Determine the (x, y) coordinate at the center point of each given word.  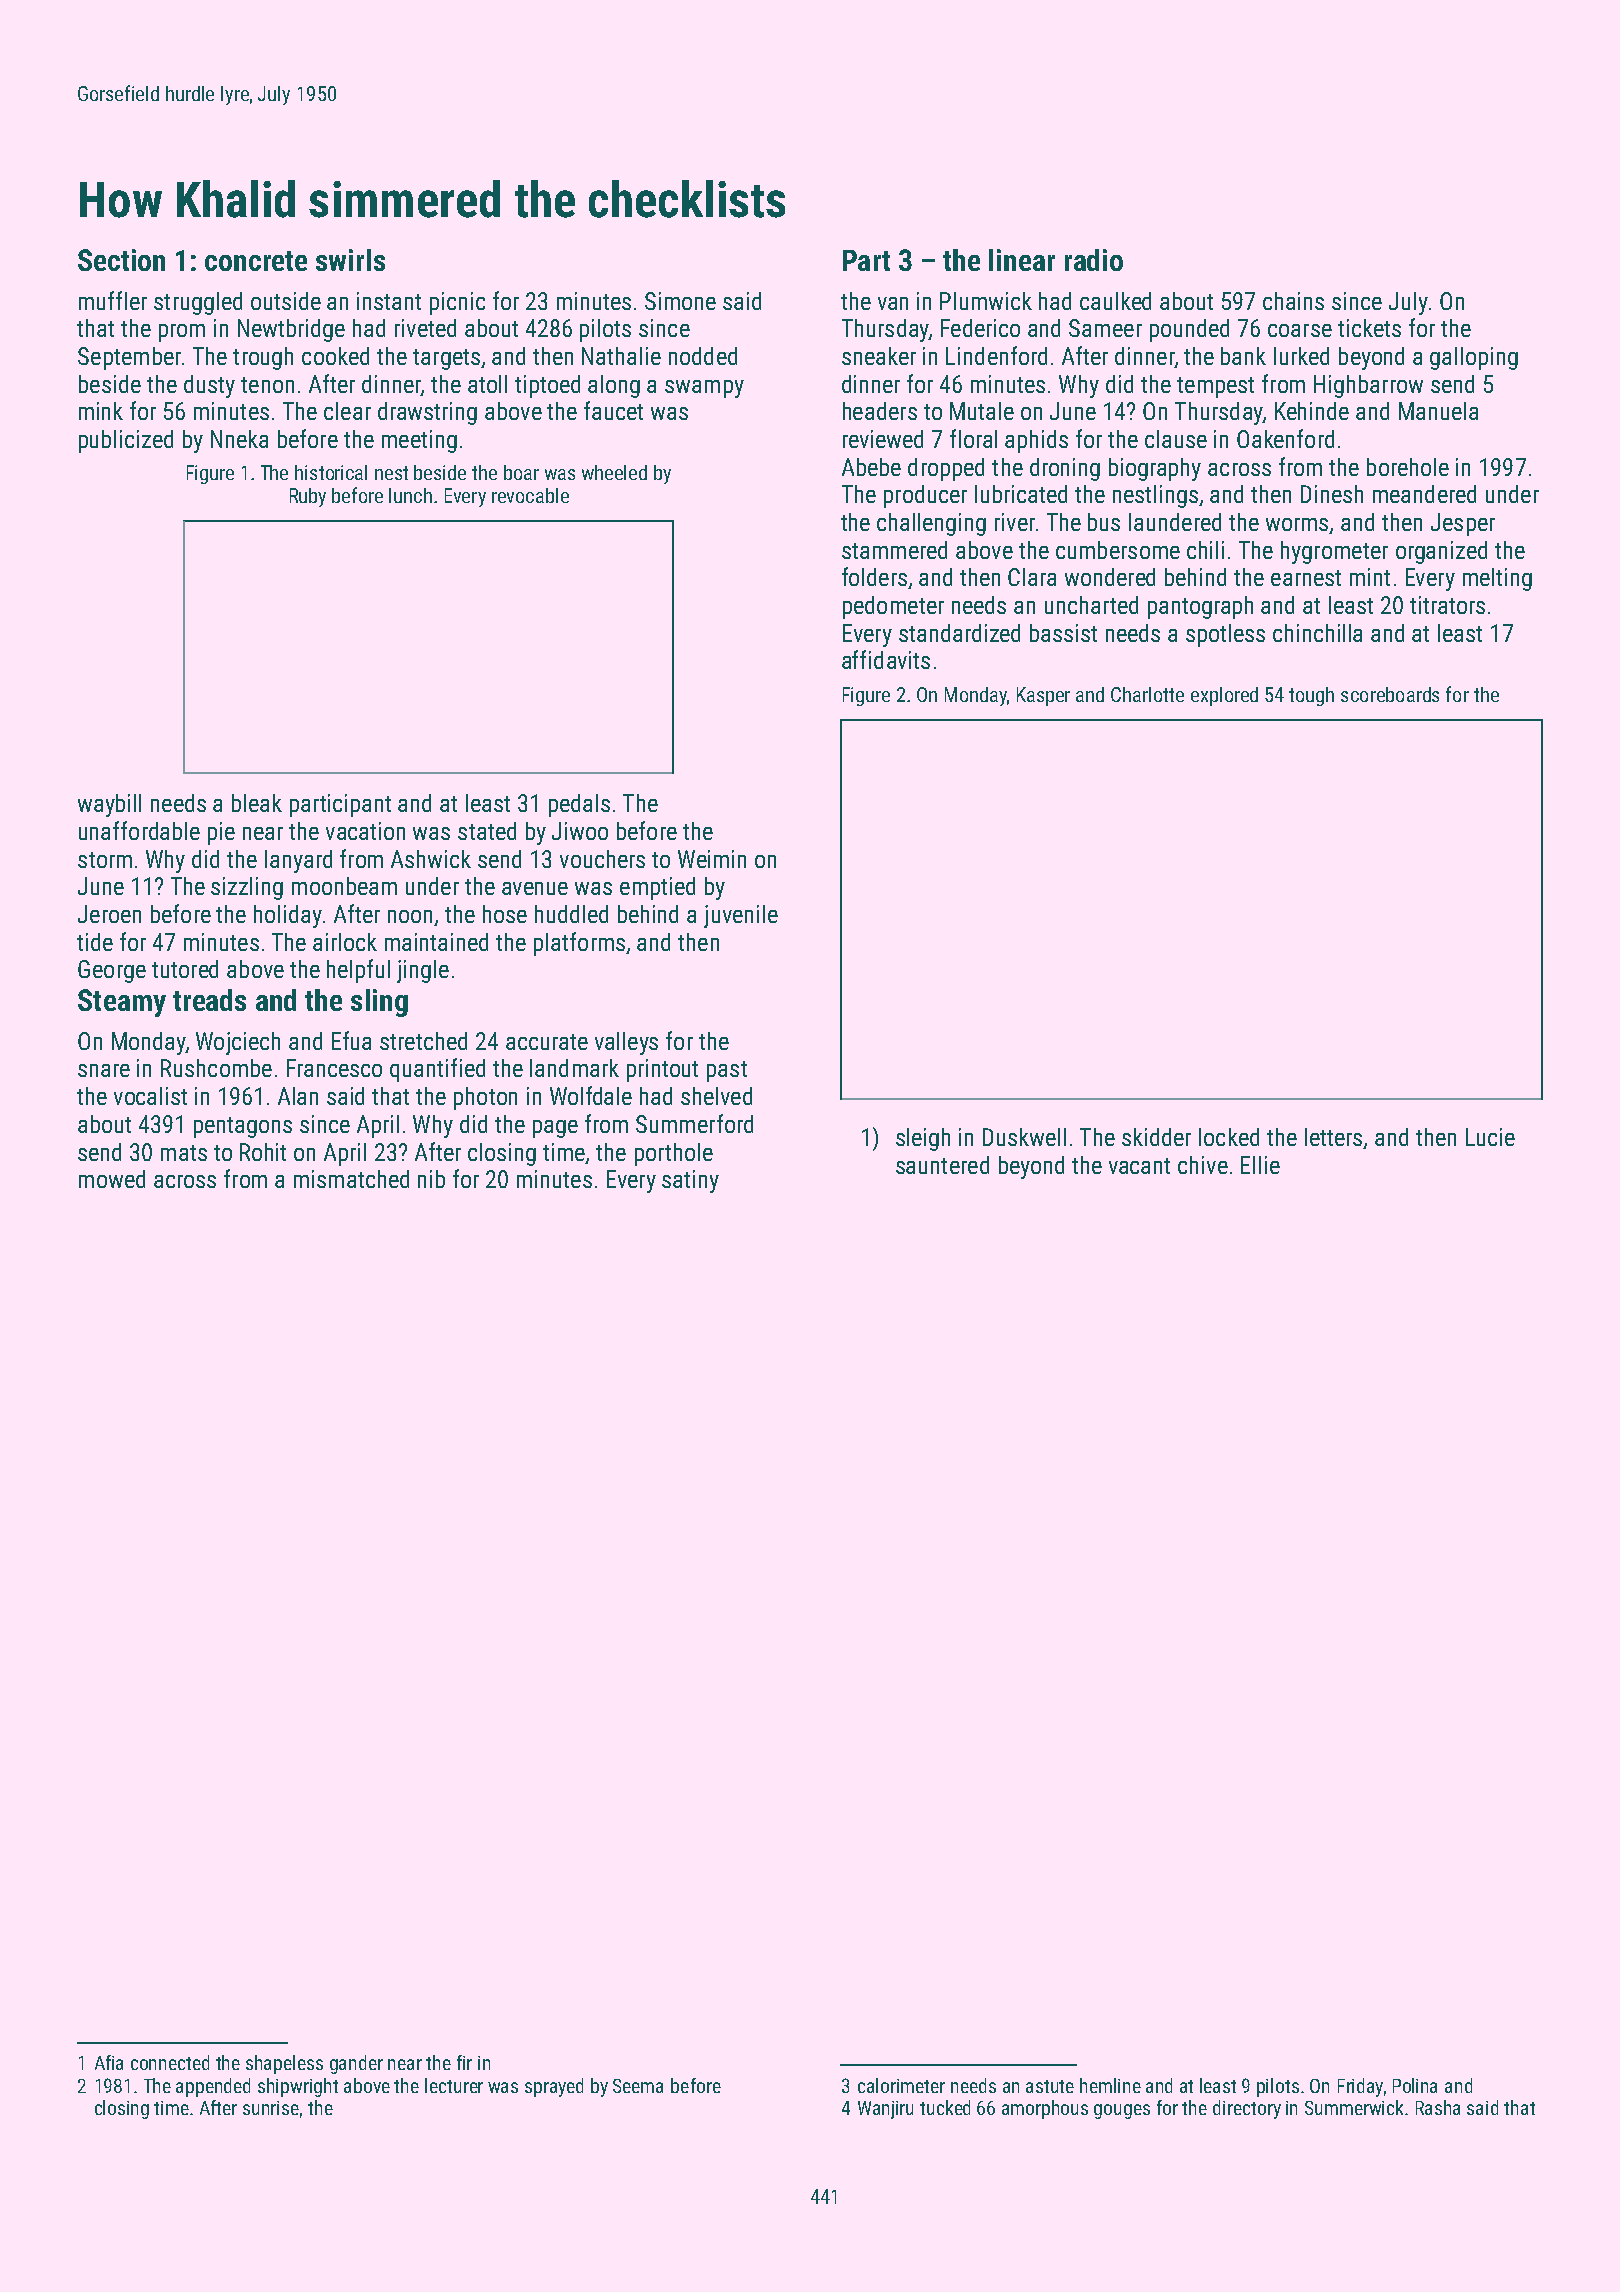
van (893, 303)
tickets (1369, 328)
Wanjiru (885, 2110)
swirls (350, 260)
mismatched (351, 1179)
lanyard (298, 861)
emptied (657, 888)
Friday (1360, 2087)
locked (1229, 1137)
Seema (638, 2086)
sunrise (271, 2108)
